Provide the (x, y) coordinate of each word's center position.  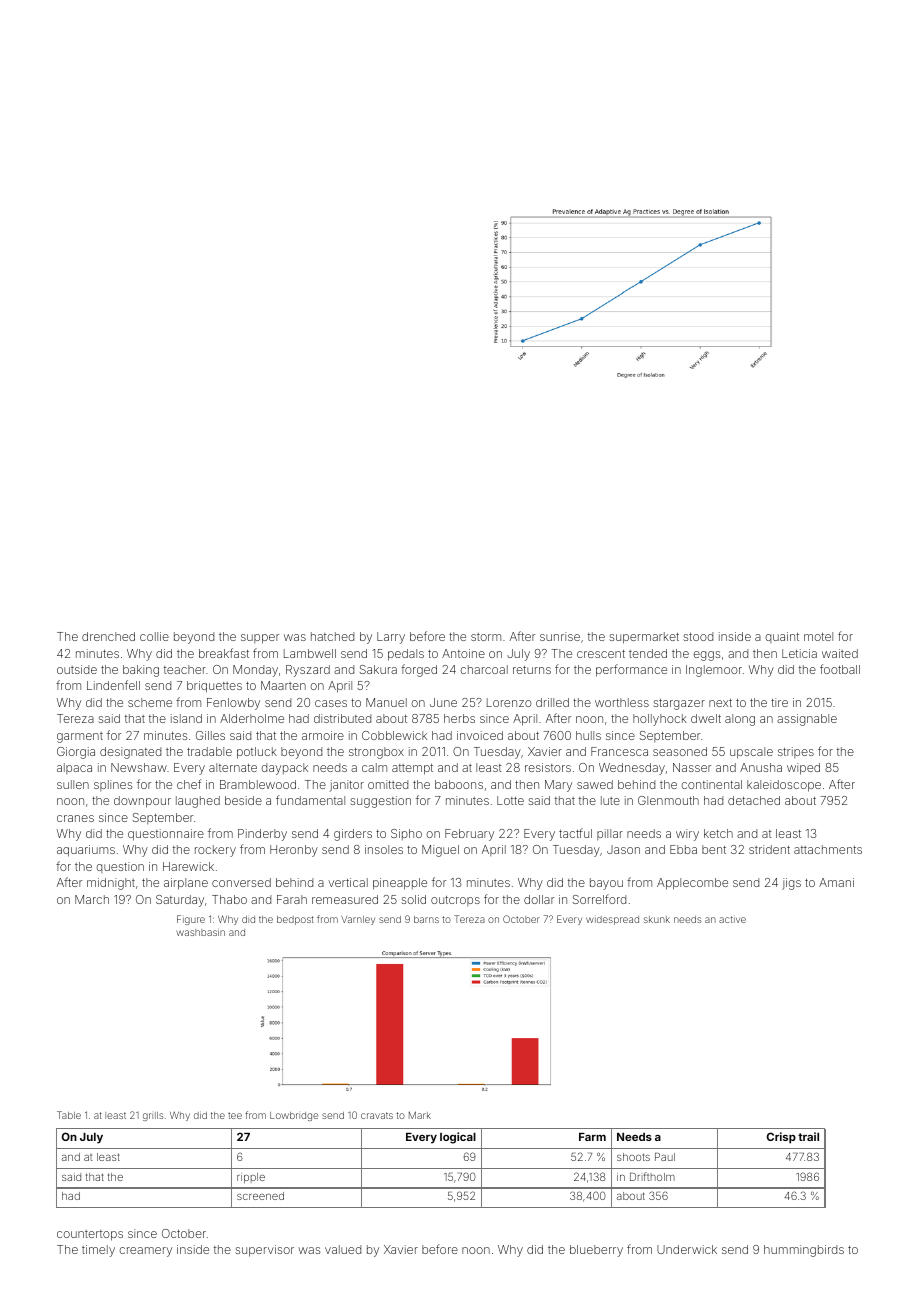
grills (153, 1116)
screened (260, 1196)
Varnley (358, 920)
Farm (592, 1137)
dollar (539, 899)
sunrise (560, 636)
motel (818, 636)
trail (808, 1136)
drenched (108, 636)
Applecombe (692, 884)
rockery (215, 851)
